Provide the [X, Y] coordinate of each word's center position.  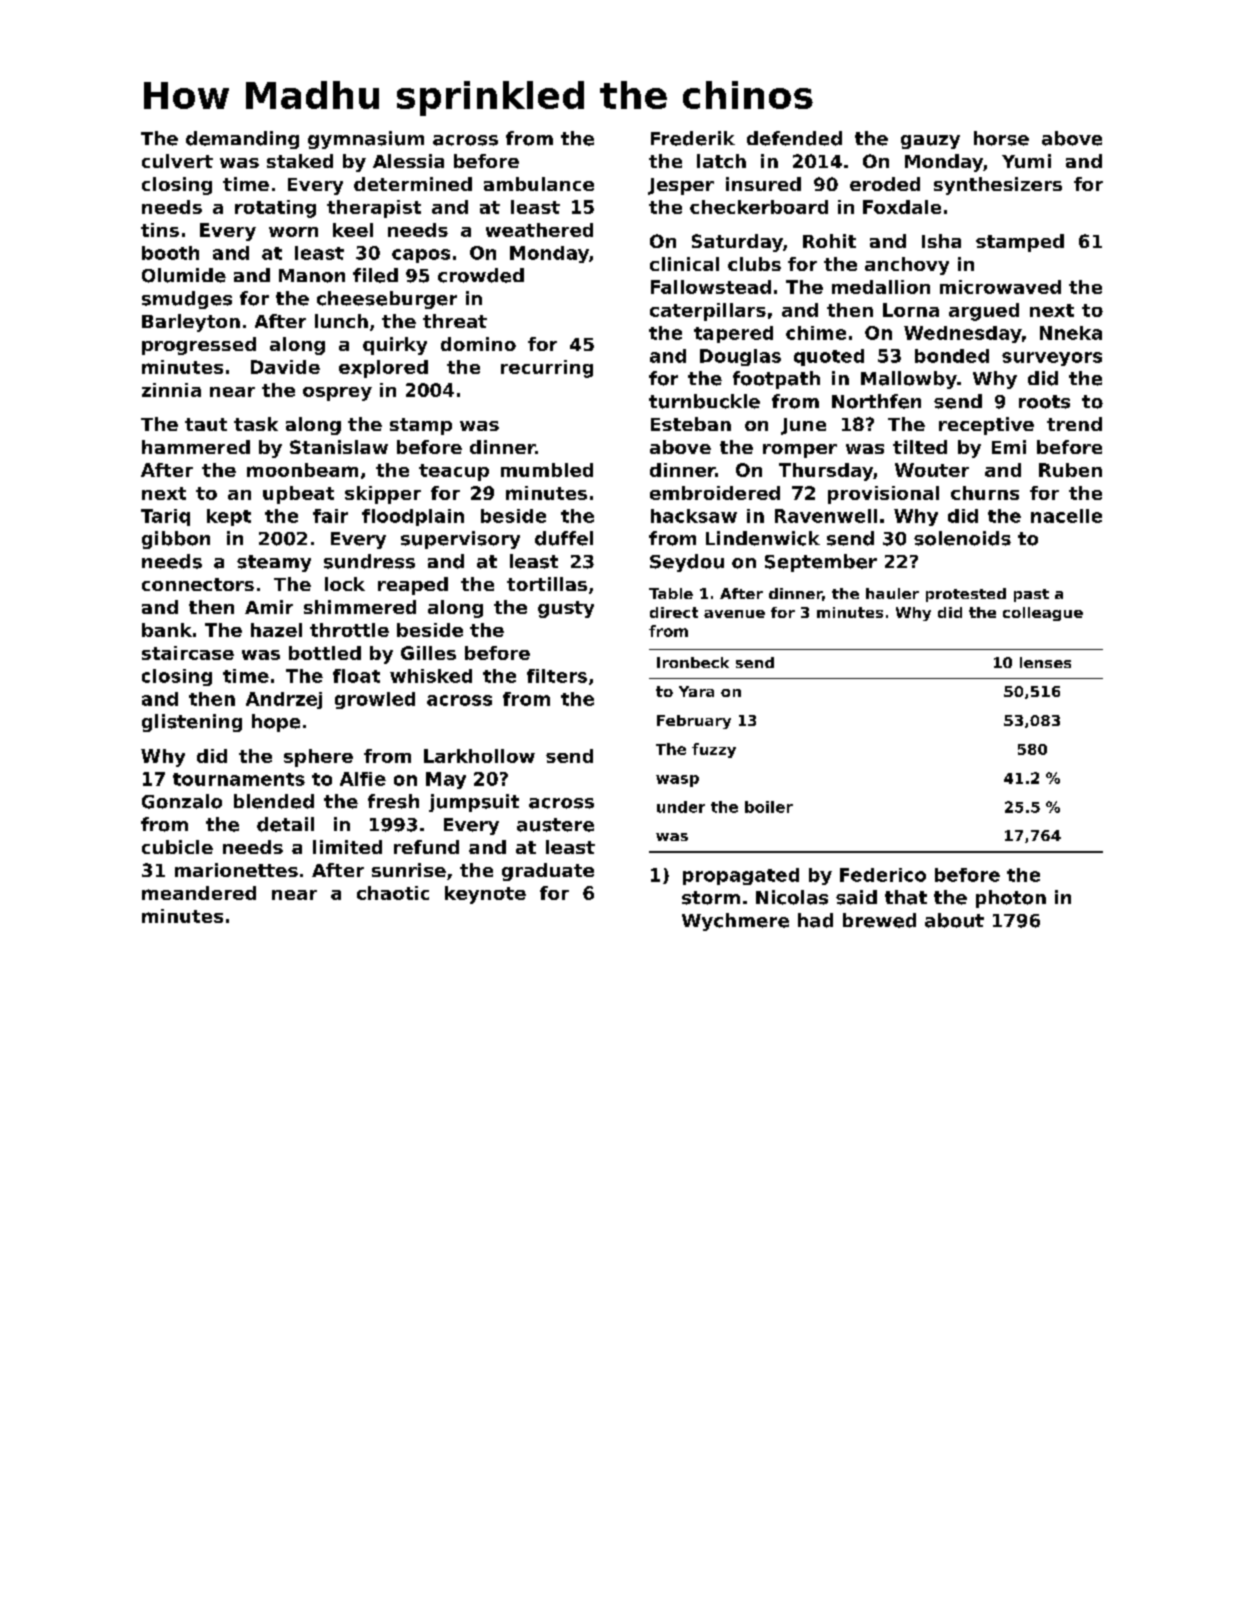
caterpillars [708, 312]
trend [1074, 424]
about [954, 920]
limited [347, 847]
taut [206, 424]
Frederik [693, 138]
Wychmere [735, 922]
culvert [177, 161]
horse [1001, 138]
